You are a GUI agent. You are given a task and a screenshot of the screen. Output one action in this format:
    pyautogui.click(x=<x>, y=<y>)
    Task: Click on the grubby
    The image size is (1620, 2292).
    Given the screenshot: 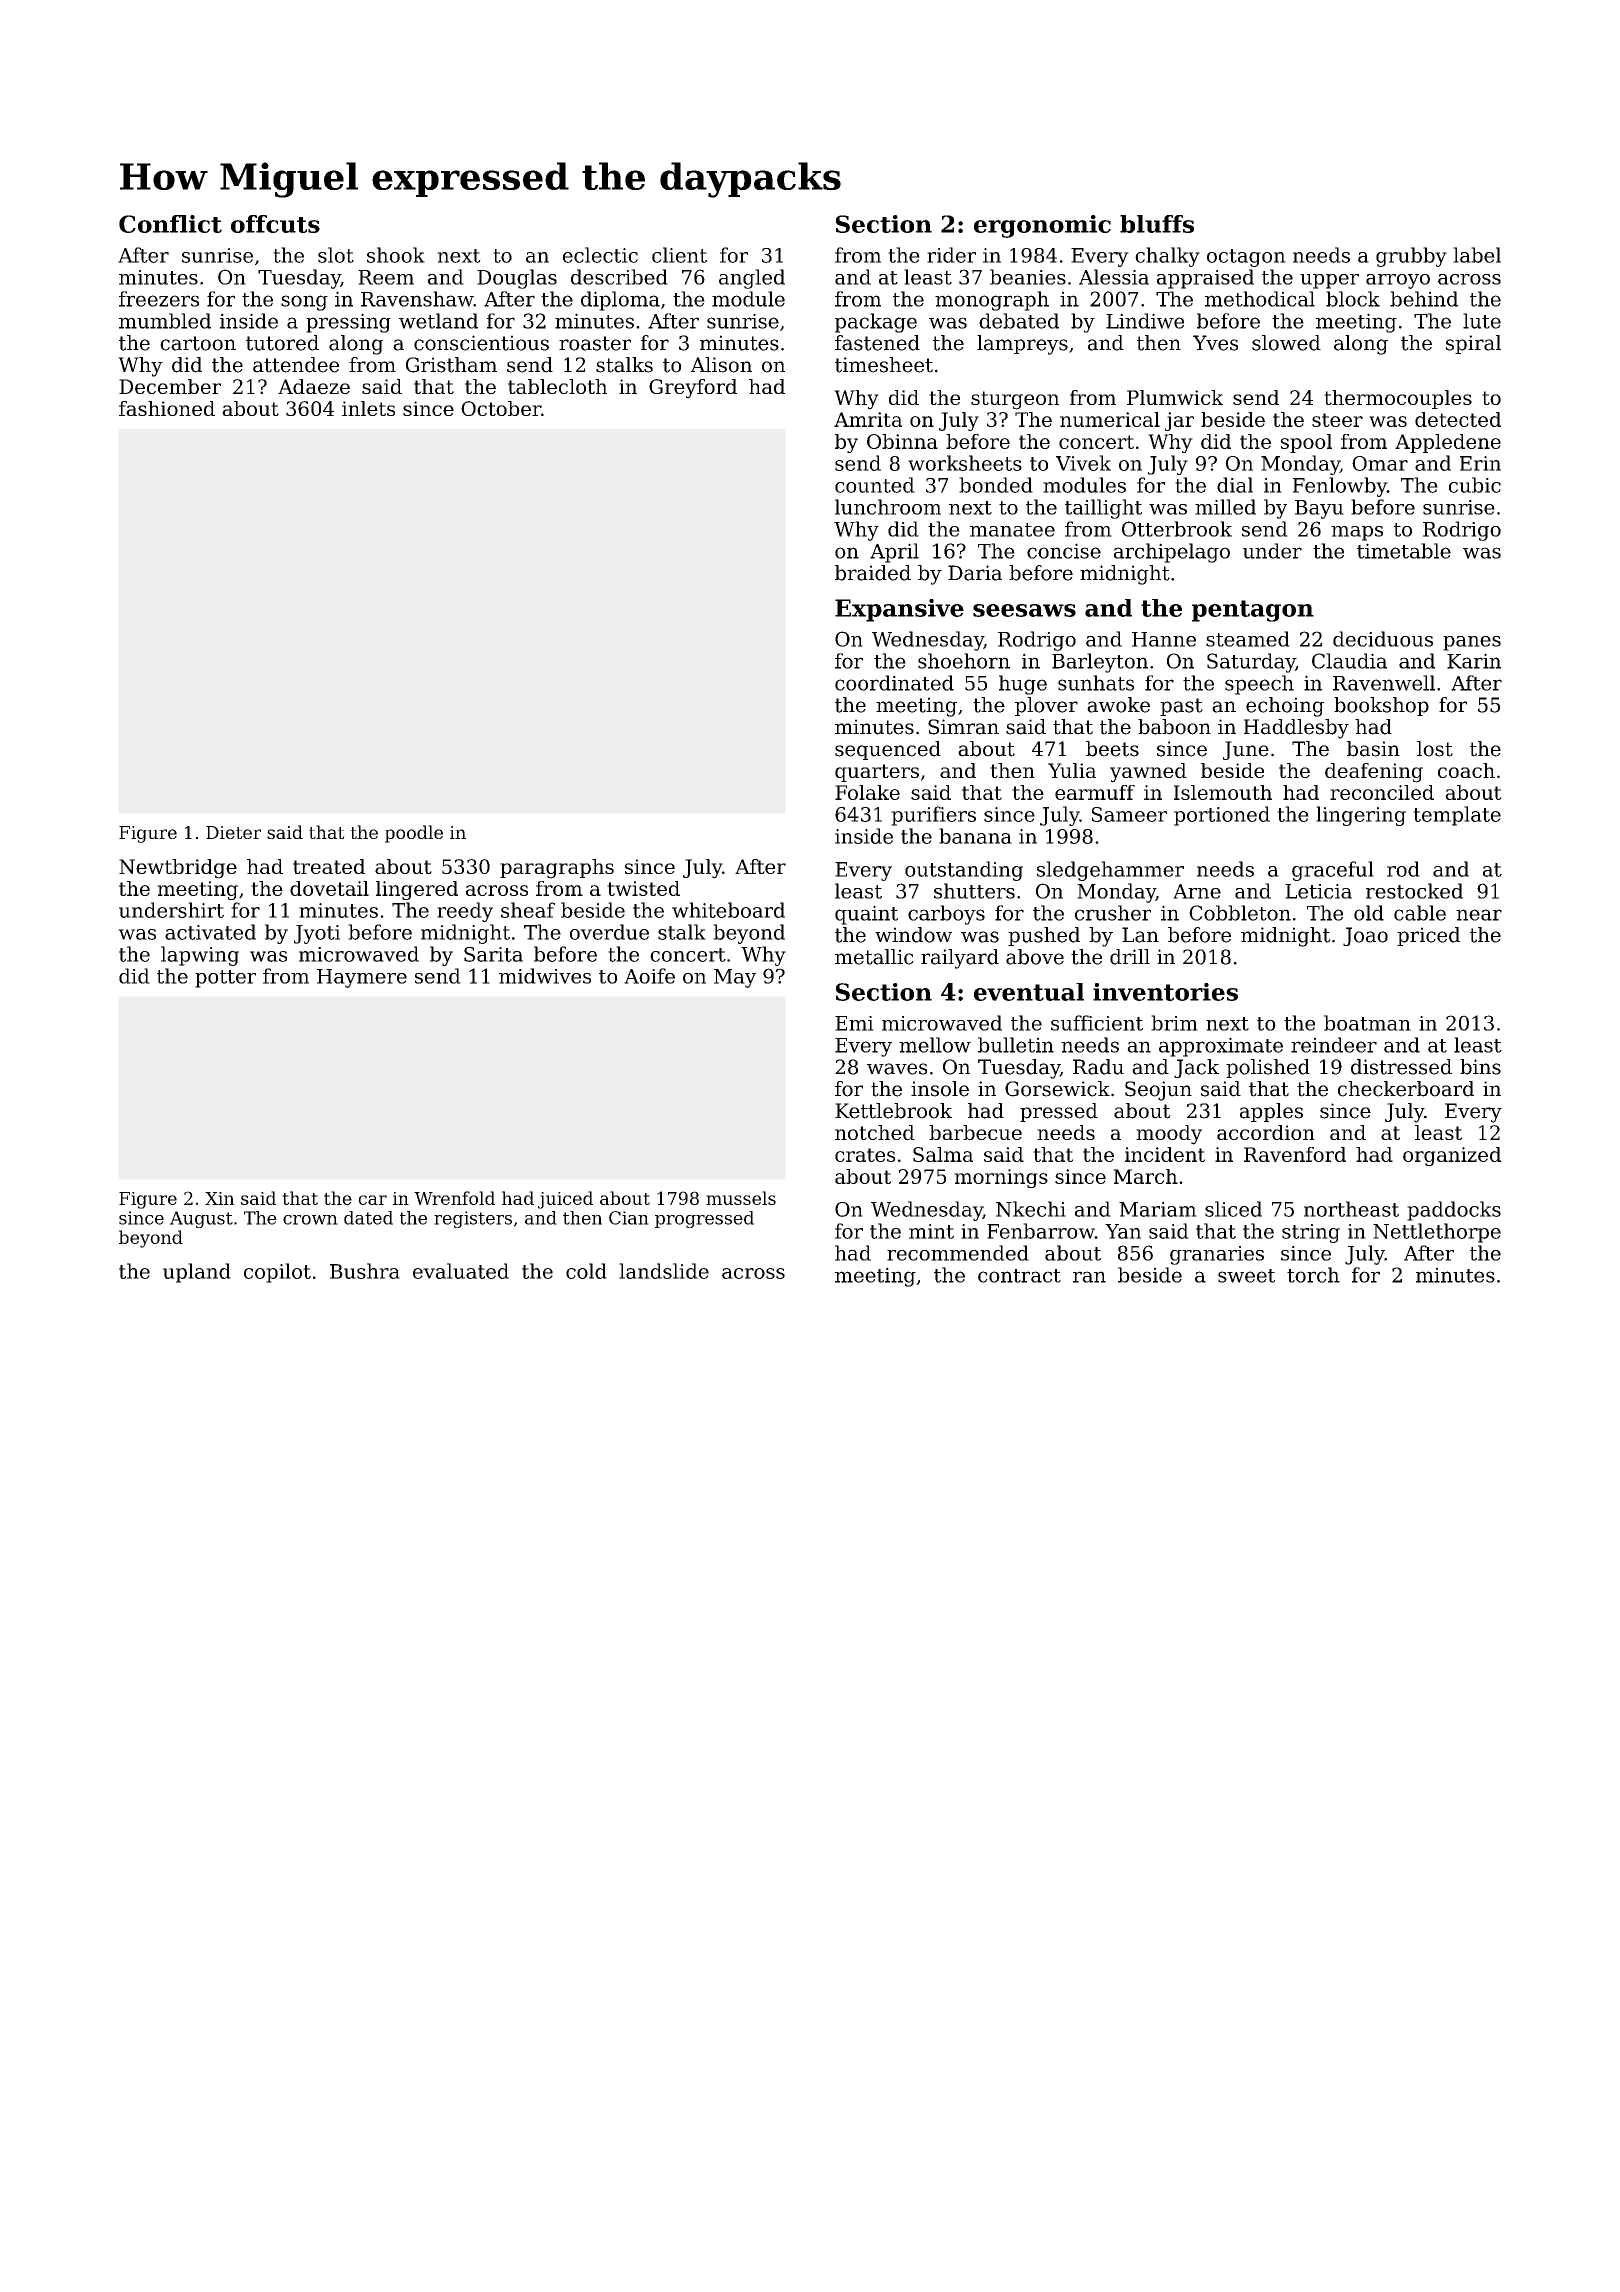 What is the action you would take?
    pyautogui.click(x=1411, y=257)
